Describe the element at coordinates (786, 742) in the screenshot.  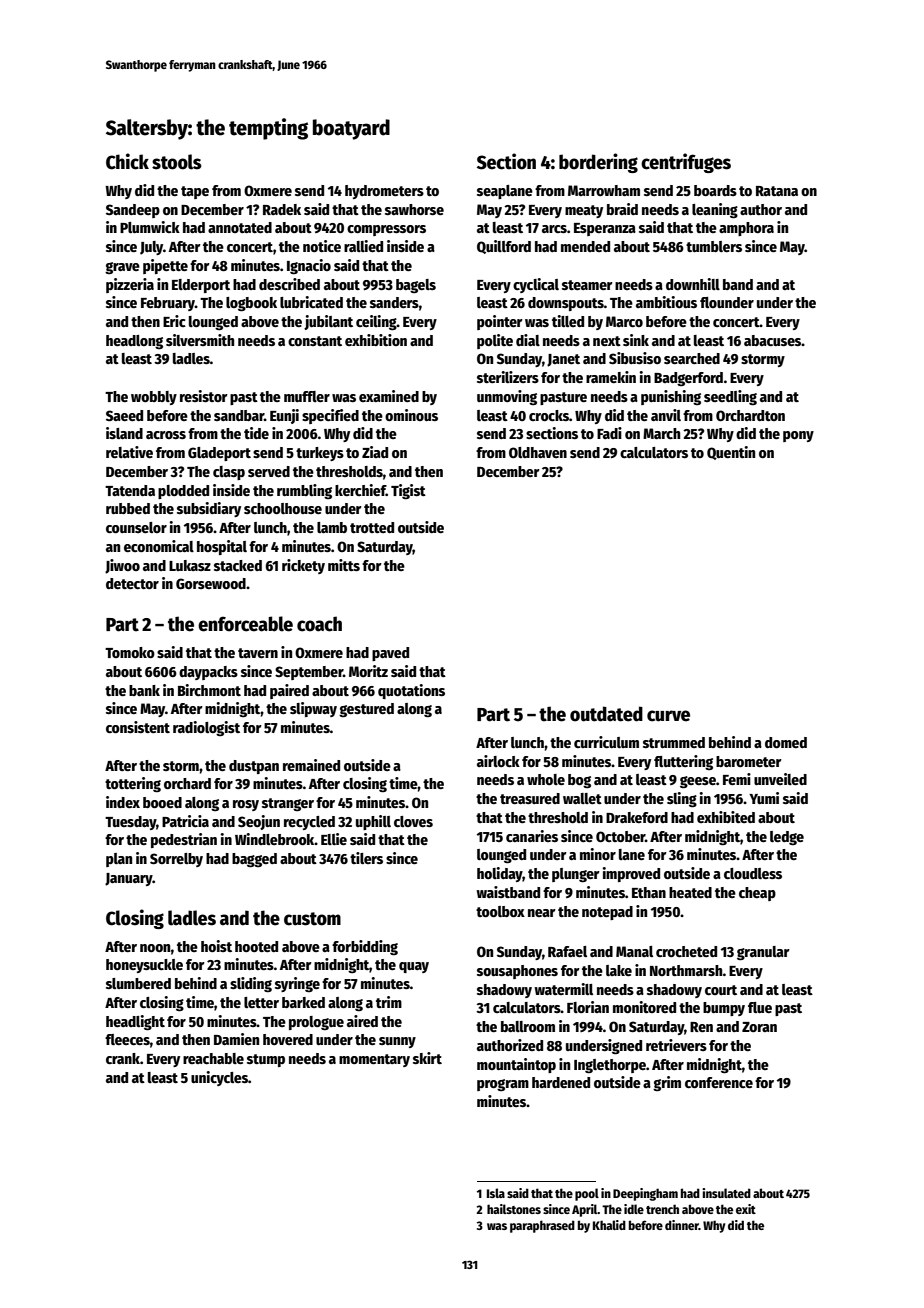
I see `domed` at that location.
